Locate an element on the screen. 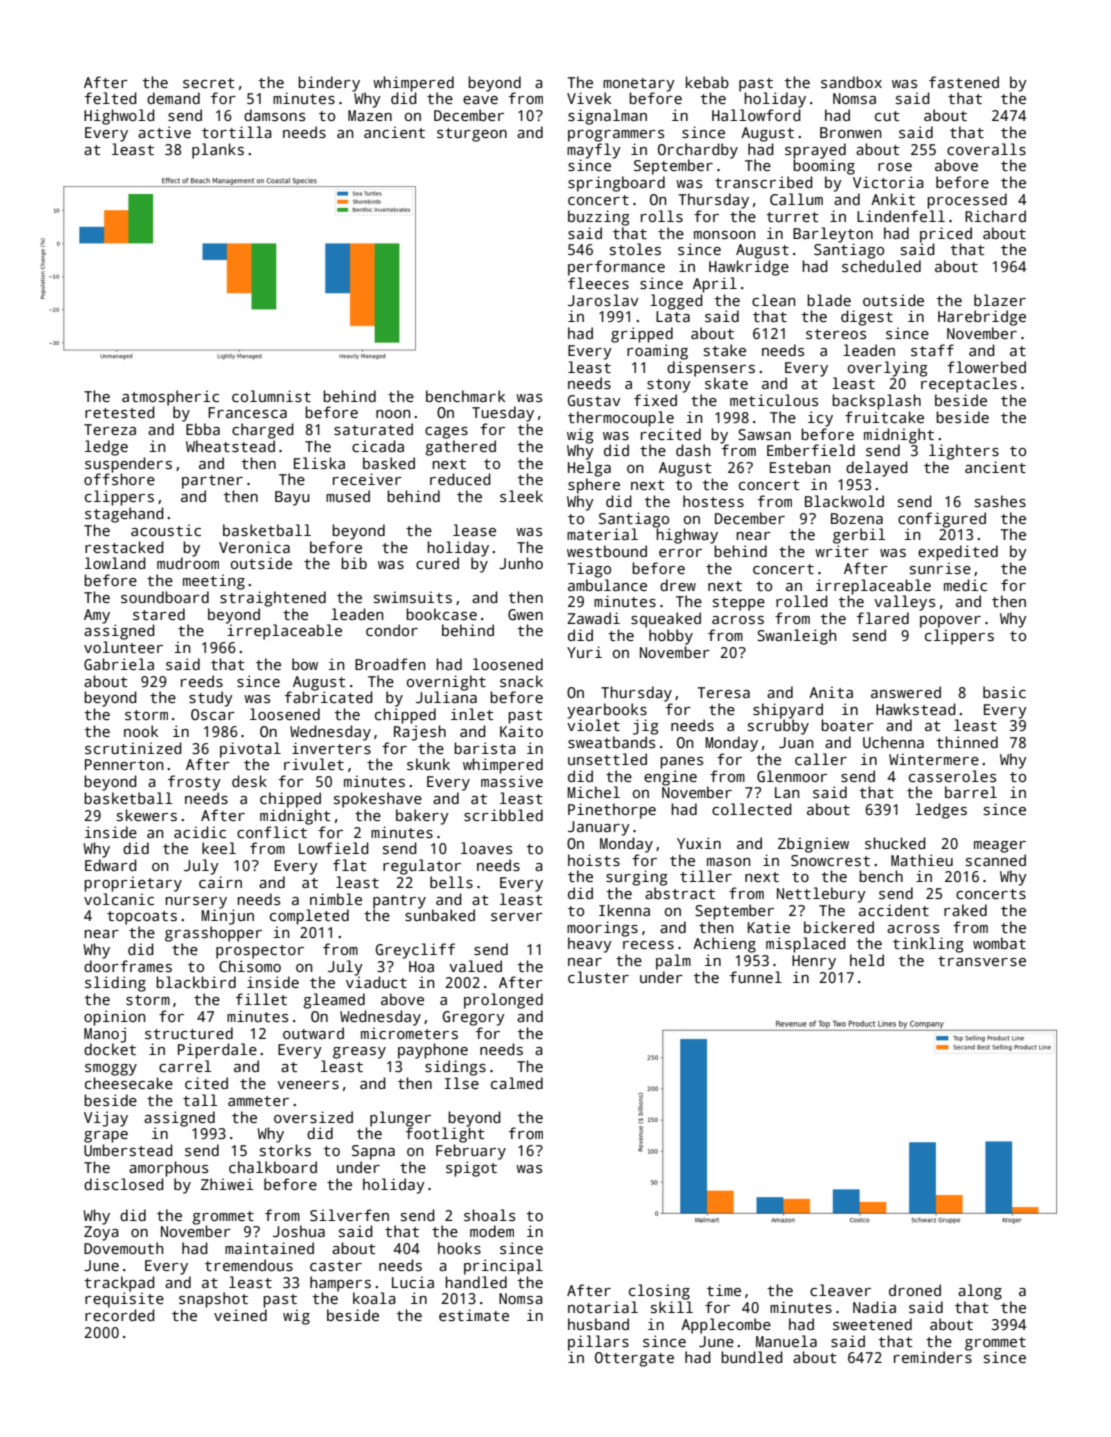  transverse is located at coordinates (982, 961).
